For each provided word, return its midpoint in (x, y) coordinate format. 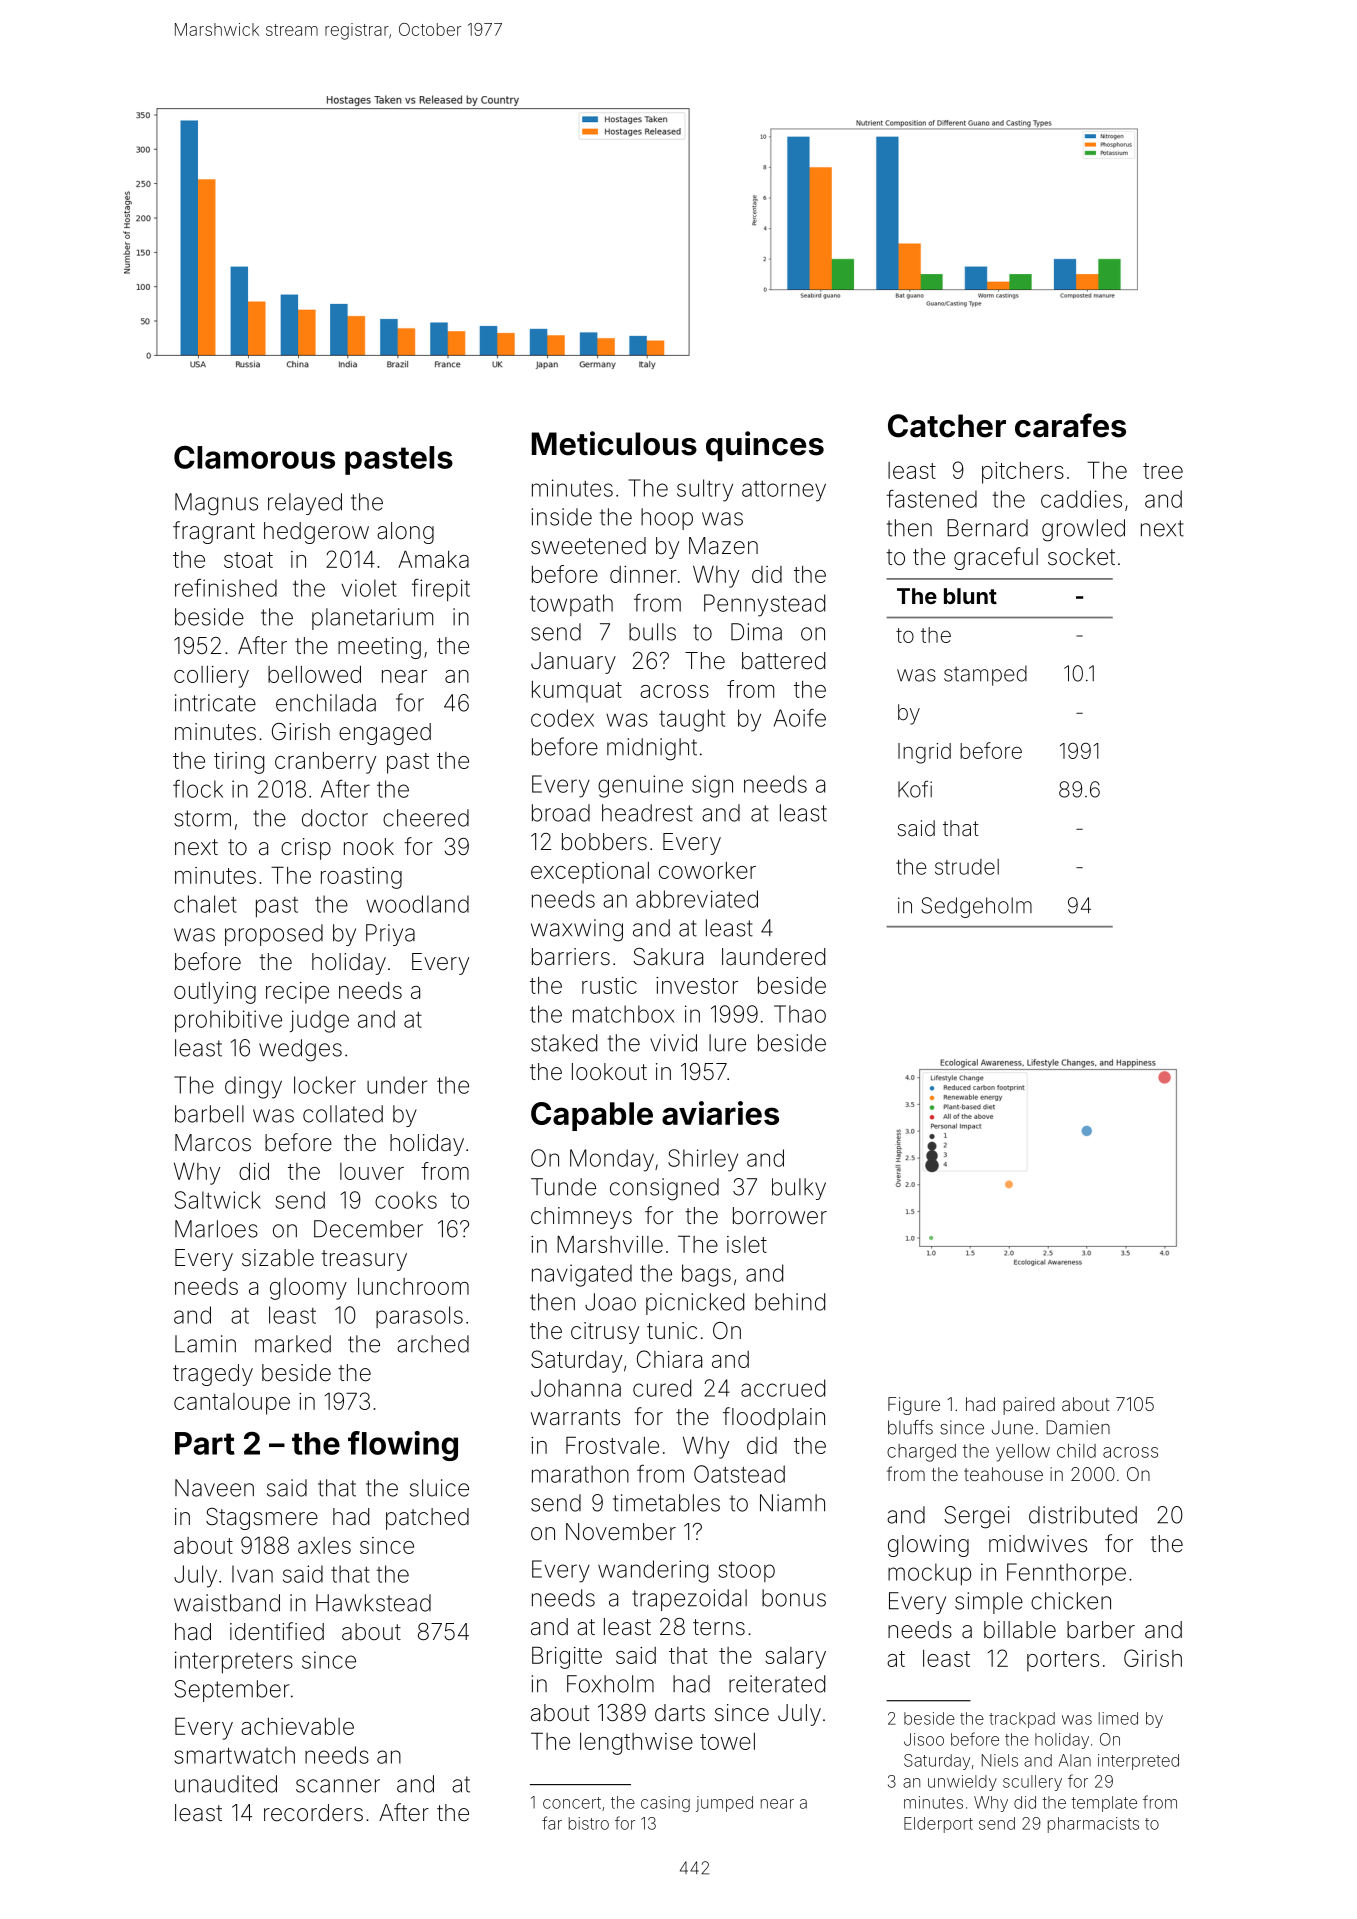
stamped (985, 675)
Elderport (938, 1825)
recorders (313, 1813)
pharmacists (1093, 1825)
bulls (652, 632)
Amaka (433, 559)
